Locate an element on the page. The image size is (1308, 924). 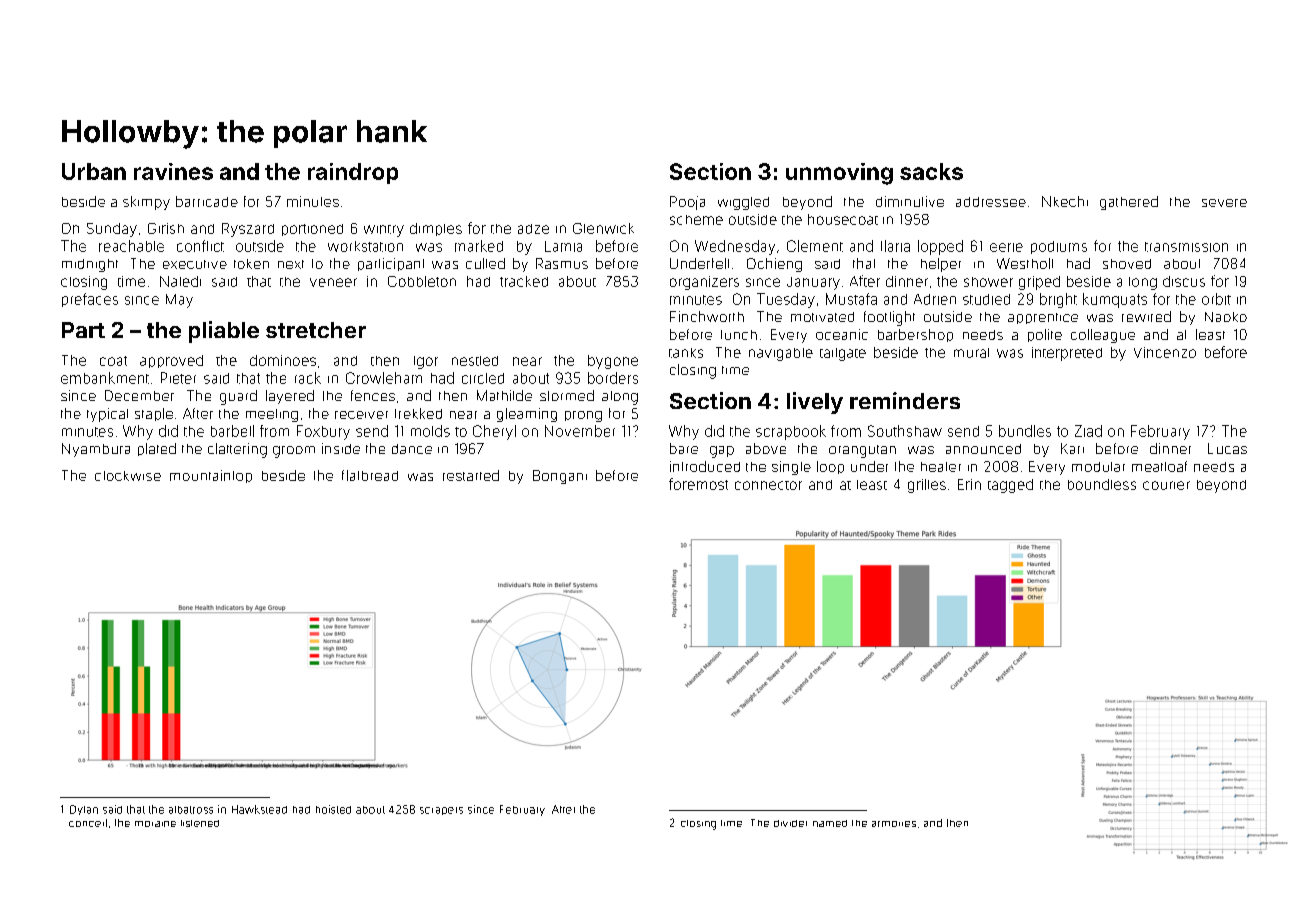
Bongani is located at coordinates (560, 477).
